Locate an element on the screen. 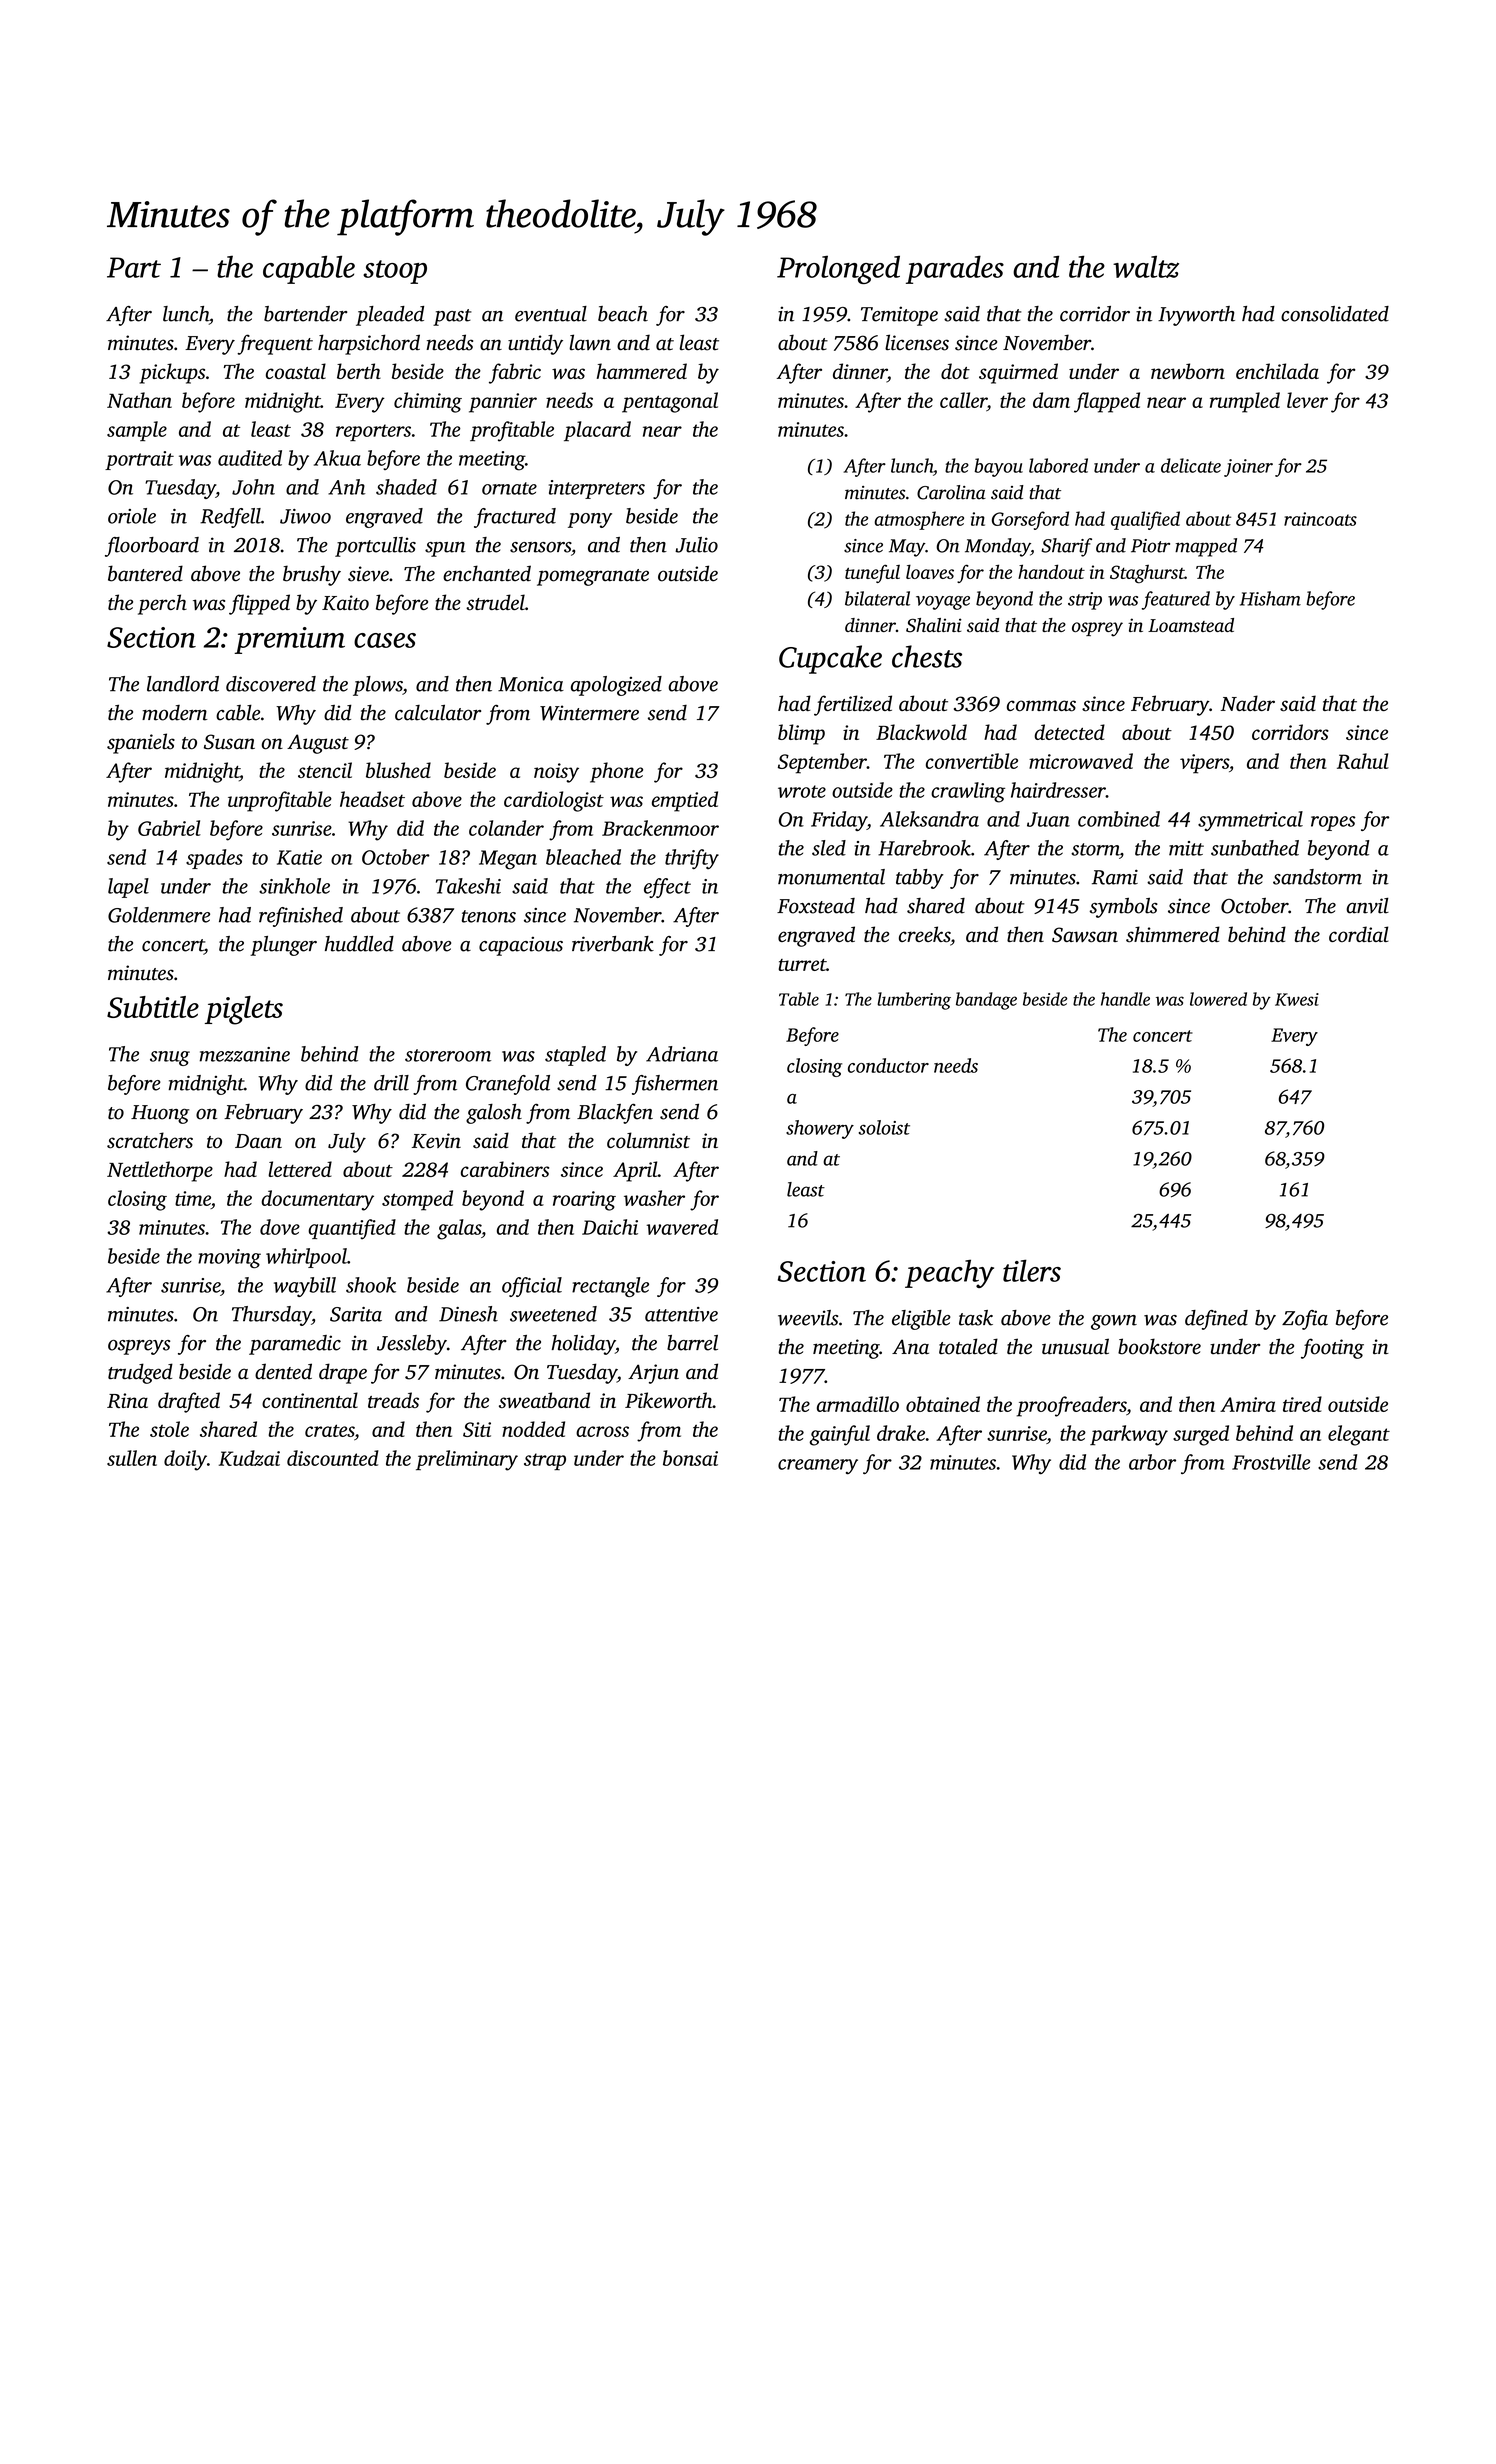  enchilada is located at coordinates (1277, 371).
